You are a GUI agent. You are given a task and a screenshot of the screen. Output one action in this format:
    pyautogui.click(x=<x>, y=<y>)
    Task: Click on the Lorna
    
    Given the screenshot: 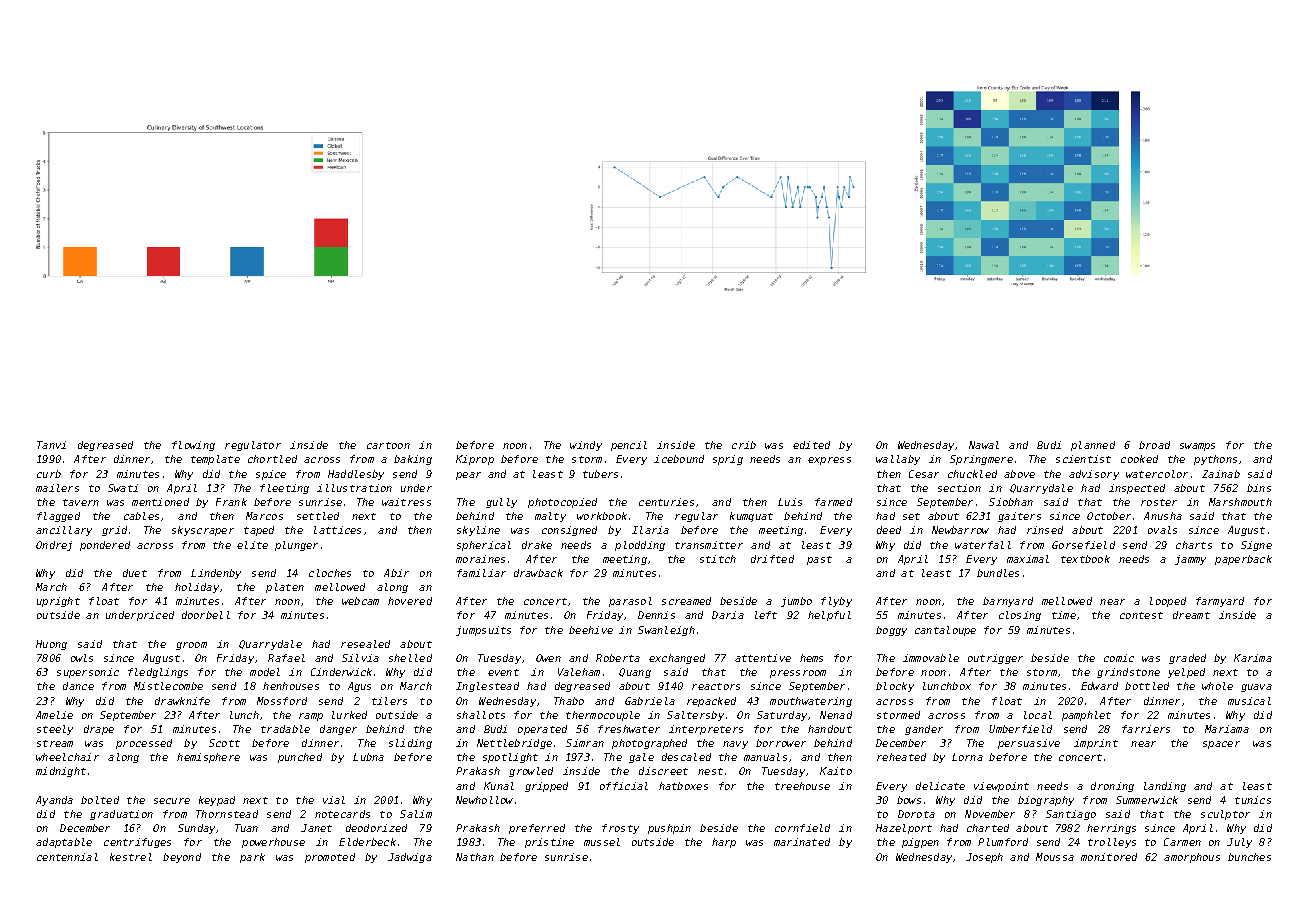 What is the action you would take?
    pyautogui.click(x=967, y=757)
